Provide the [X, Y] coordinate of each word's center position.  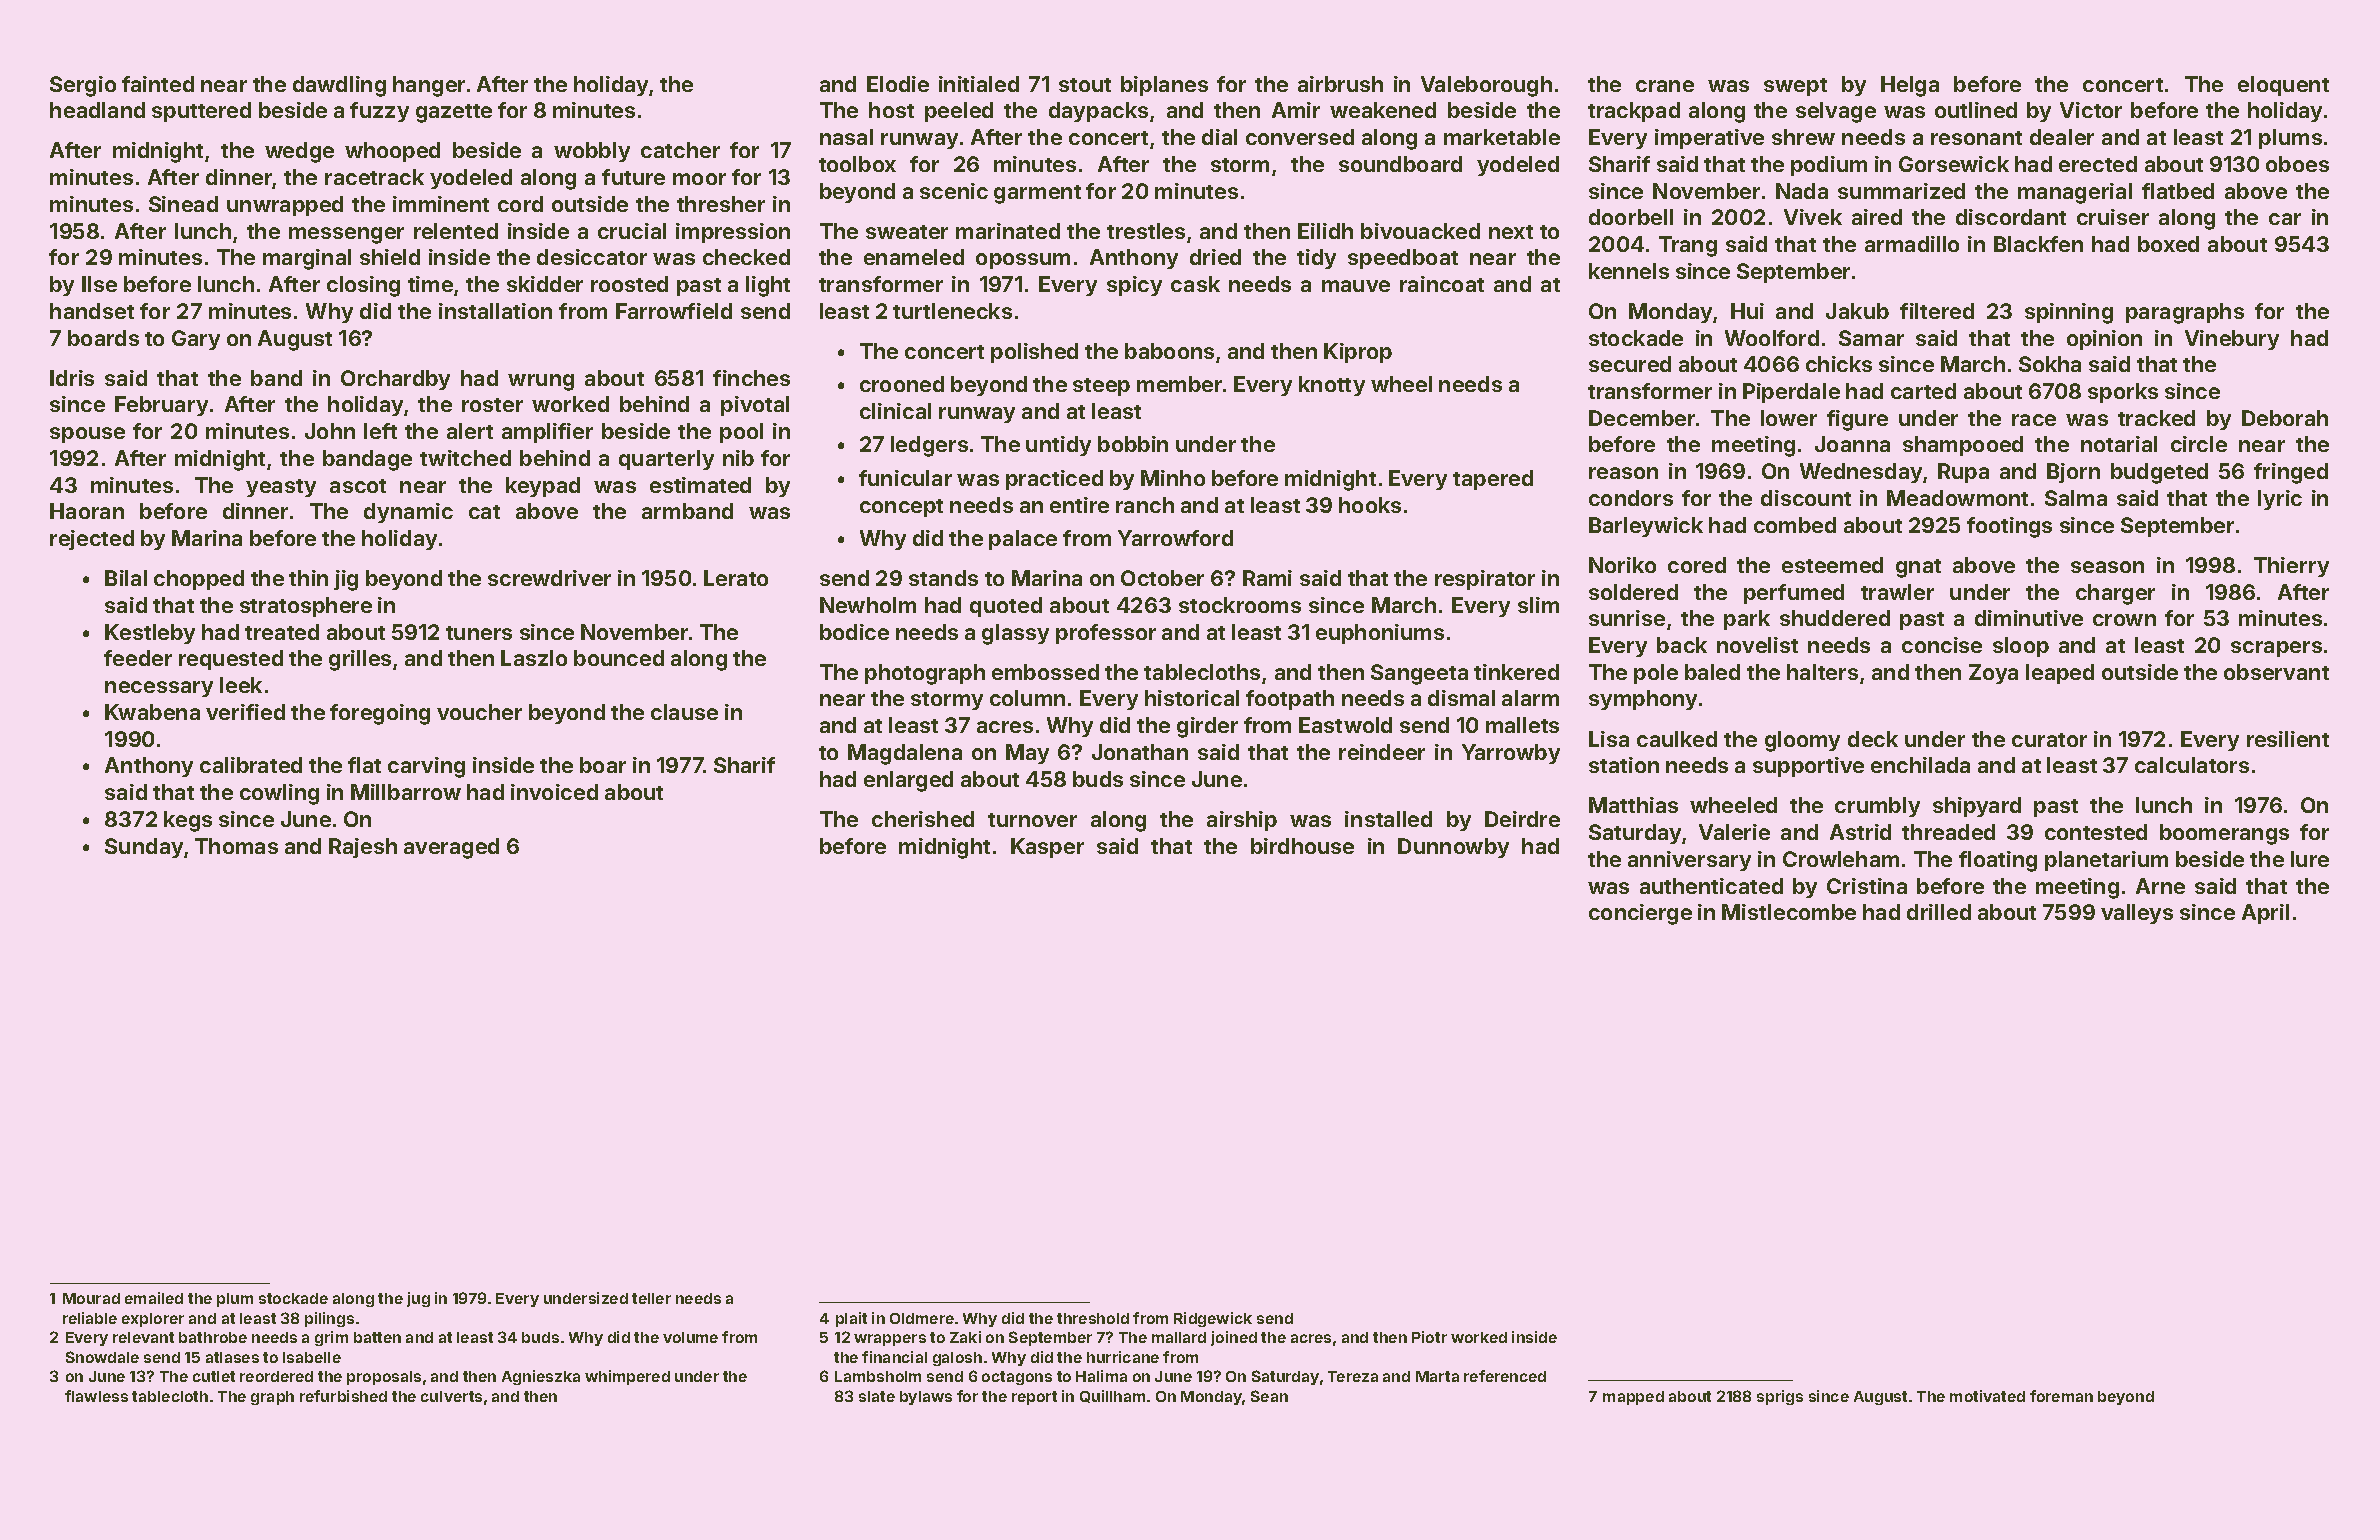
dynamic [408, 513]
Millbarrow [406, 792]
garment [1037, 194]
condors [1631, 498]
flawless [96, 1396]
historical [1192, 698]
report [1034, 1398]
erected [2098, 164]
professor [1106, 634]
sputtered [201, 112]
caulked [1677, 739]
